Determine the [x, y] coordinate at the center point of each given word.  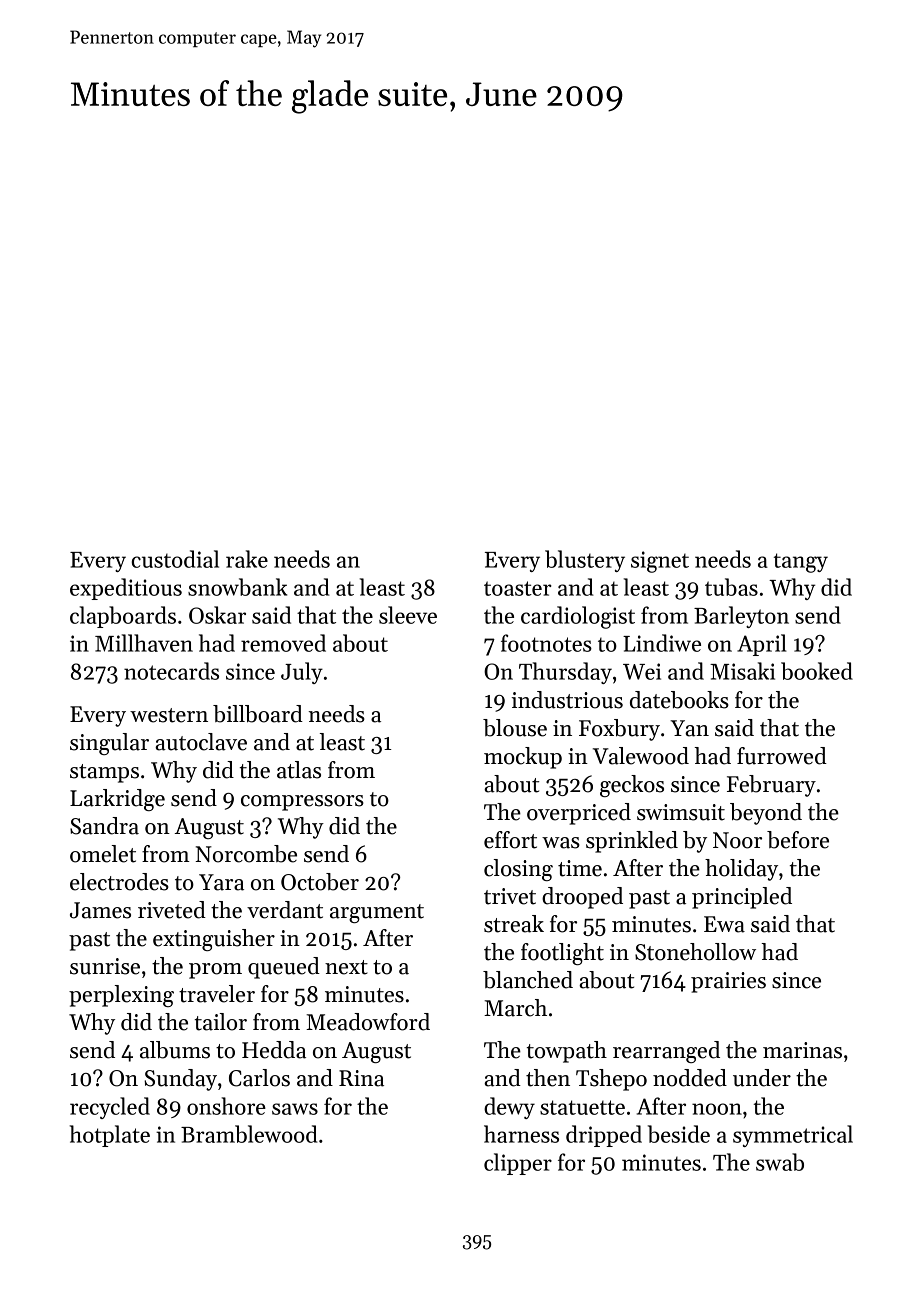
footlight [562, 954]
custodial [175, 559]
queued [284, 968]
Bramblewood [249, 1134]
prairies [728, 982]
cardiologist [578, 617]
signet [660, 562]
